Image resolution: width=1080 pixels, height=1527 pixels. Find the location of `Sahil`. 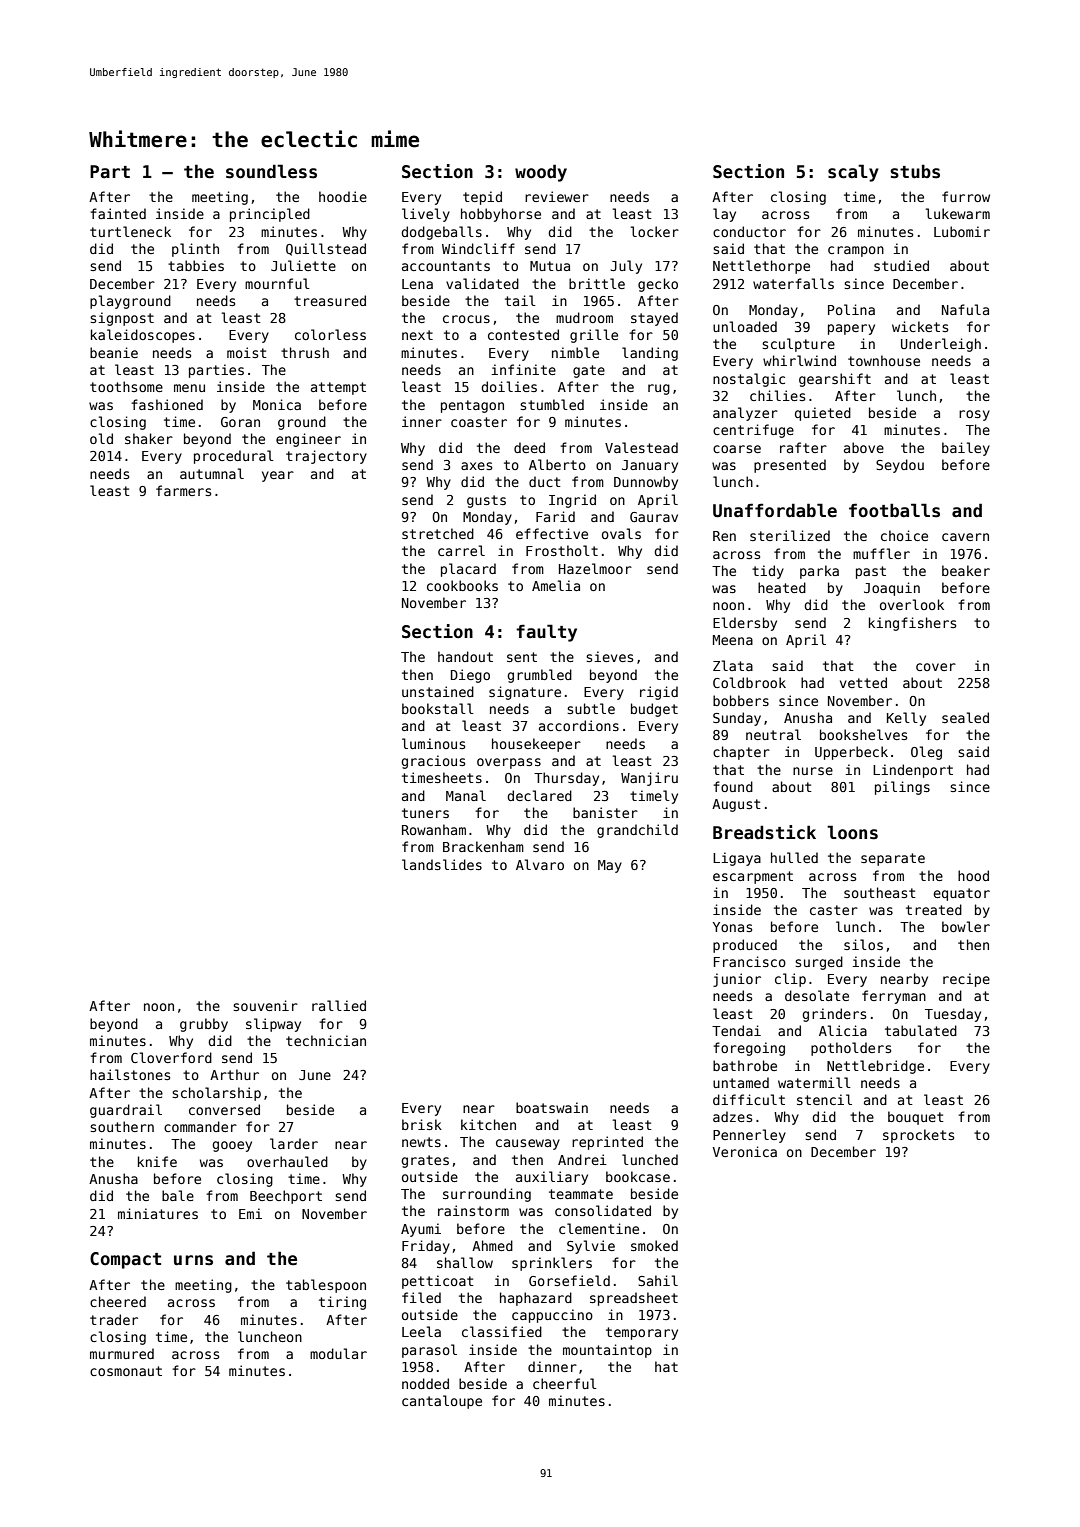

Sahil is located at coordinates (658, 1280).
